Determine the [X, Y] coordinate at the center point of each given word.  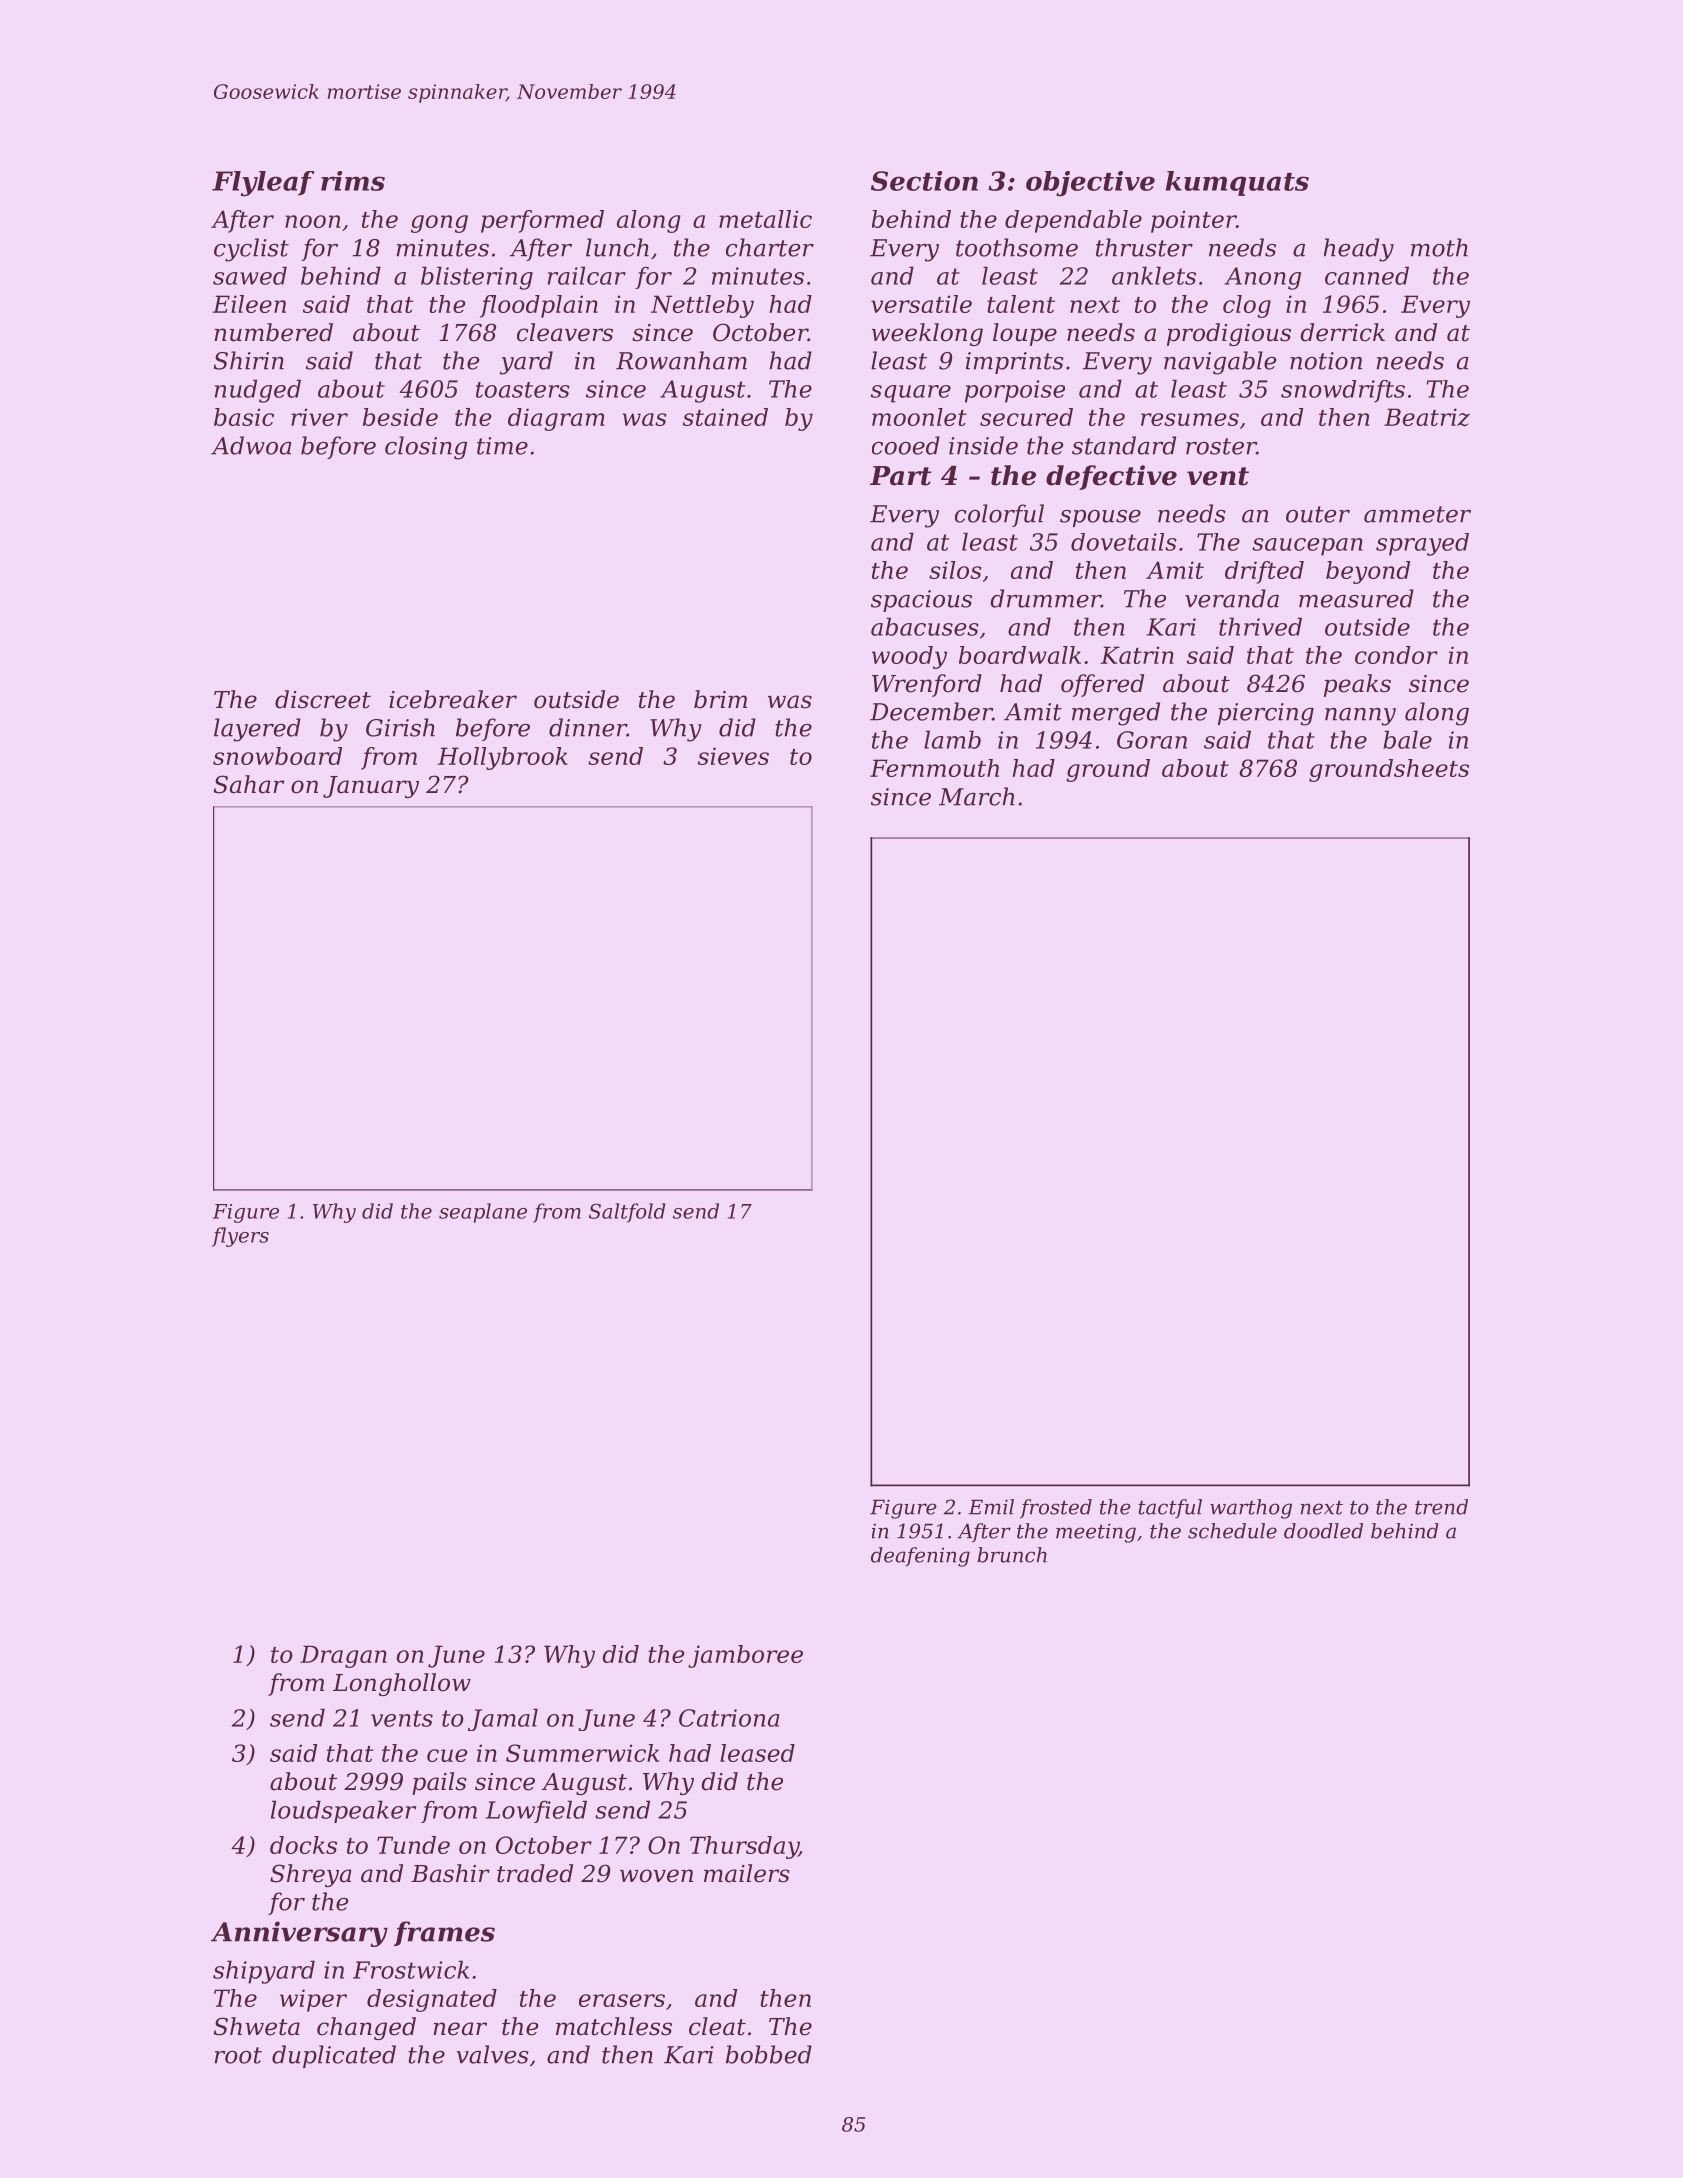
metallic [765, 219]
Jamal [503, 1719]
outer [1318, 514]
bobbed [769, 2054]
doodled [1323, 1531]
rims [353, 181]
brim [720, 699]
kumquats [1237, 183]
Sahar [249, 784]
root [238, 2055]
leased [757, 1753]
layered [257, 730]
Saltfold [627, 1213]
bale [1407, 739]
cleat [717, 2026]
